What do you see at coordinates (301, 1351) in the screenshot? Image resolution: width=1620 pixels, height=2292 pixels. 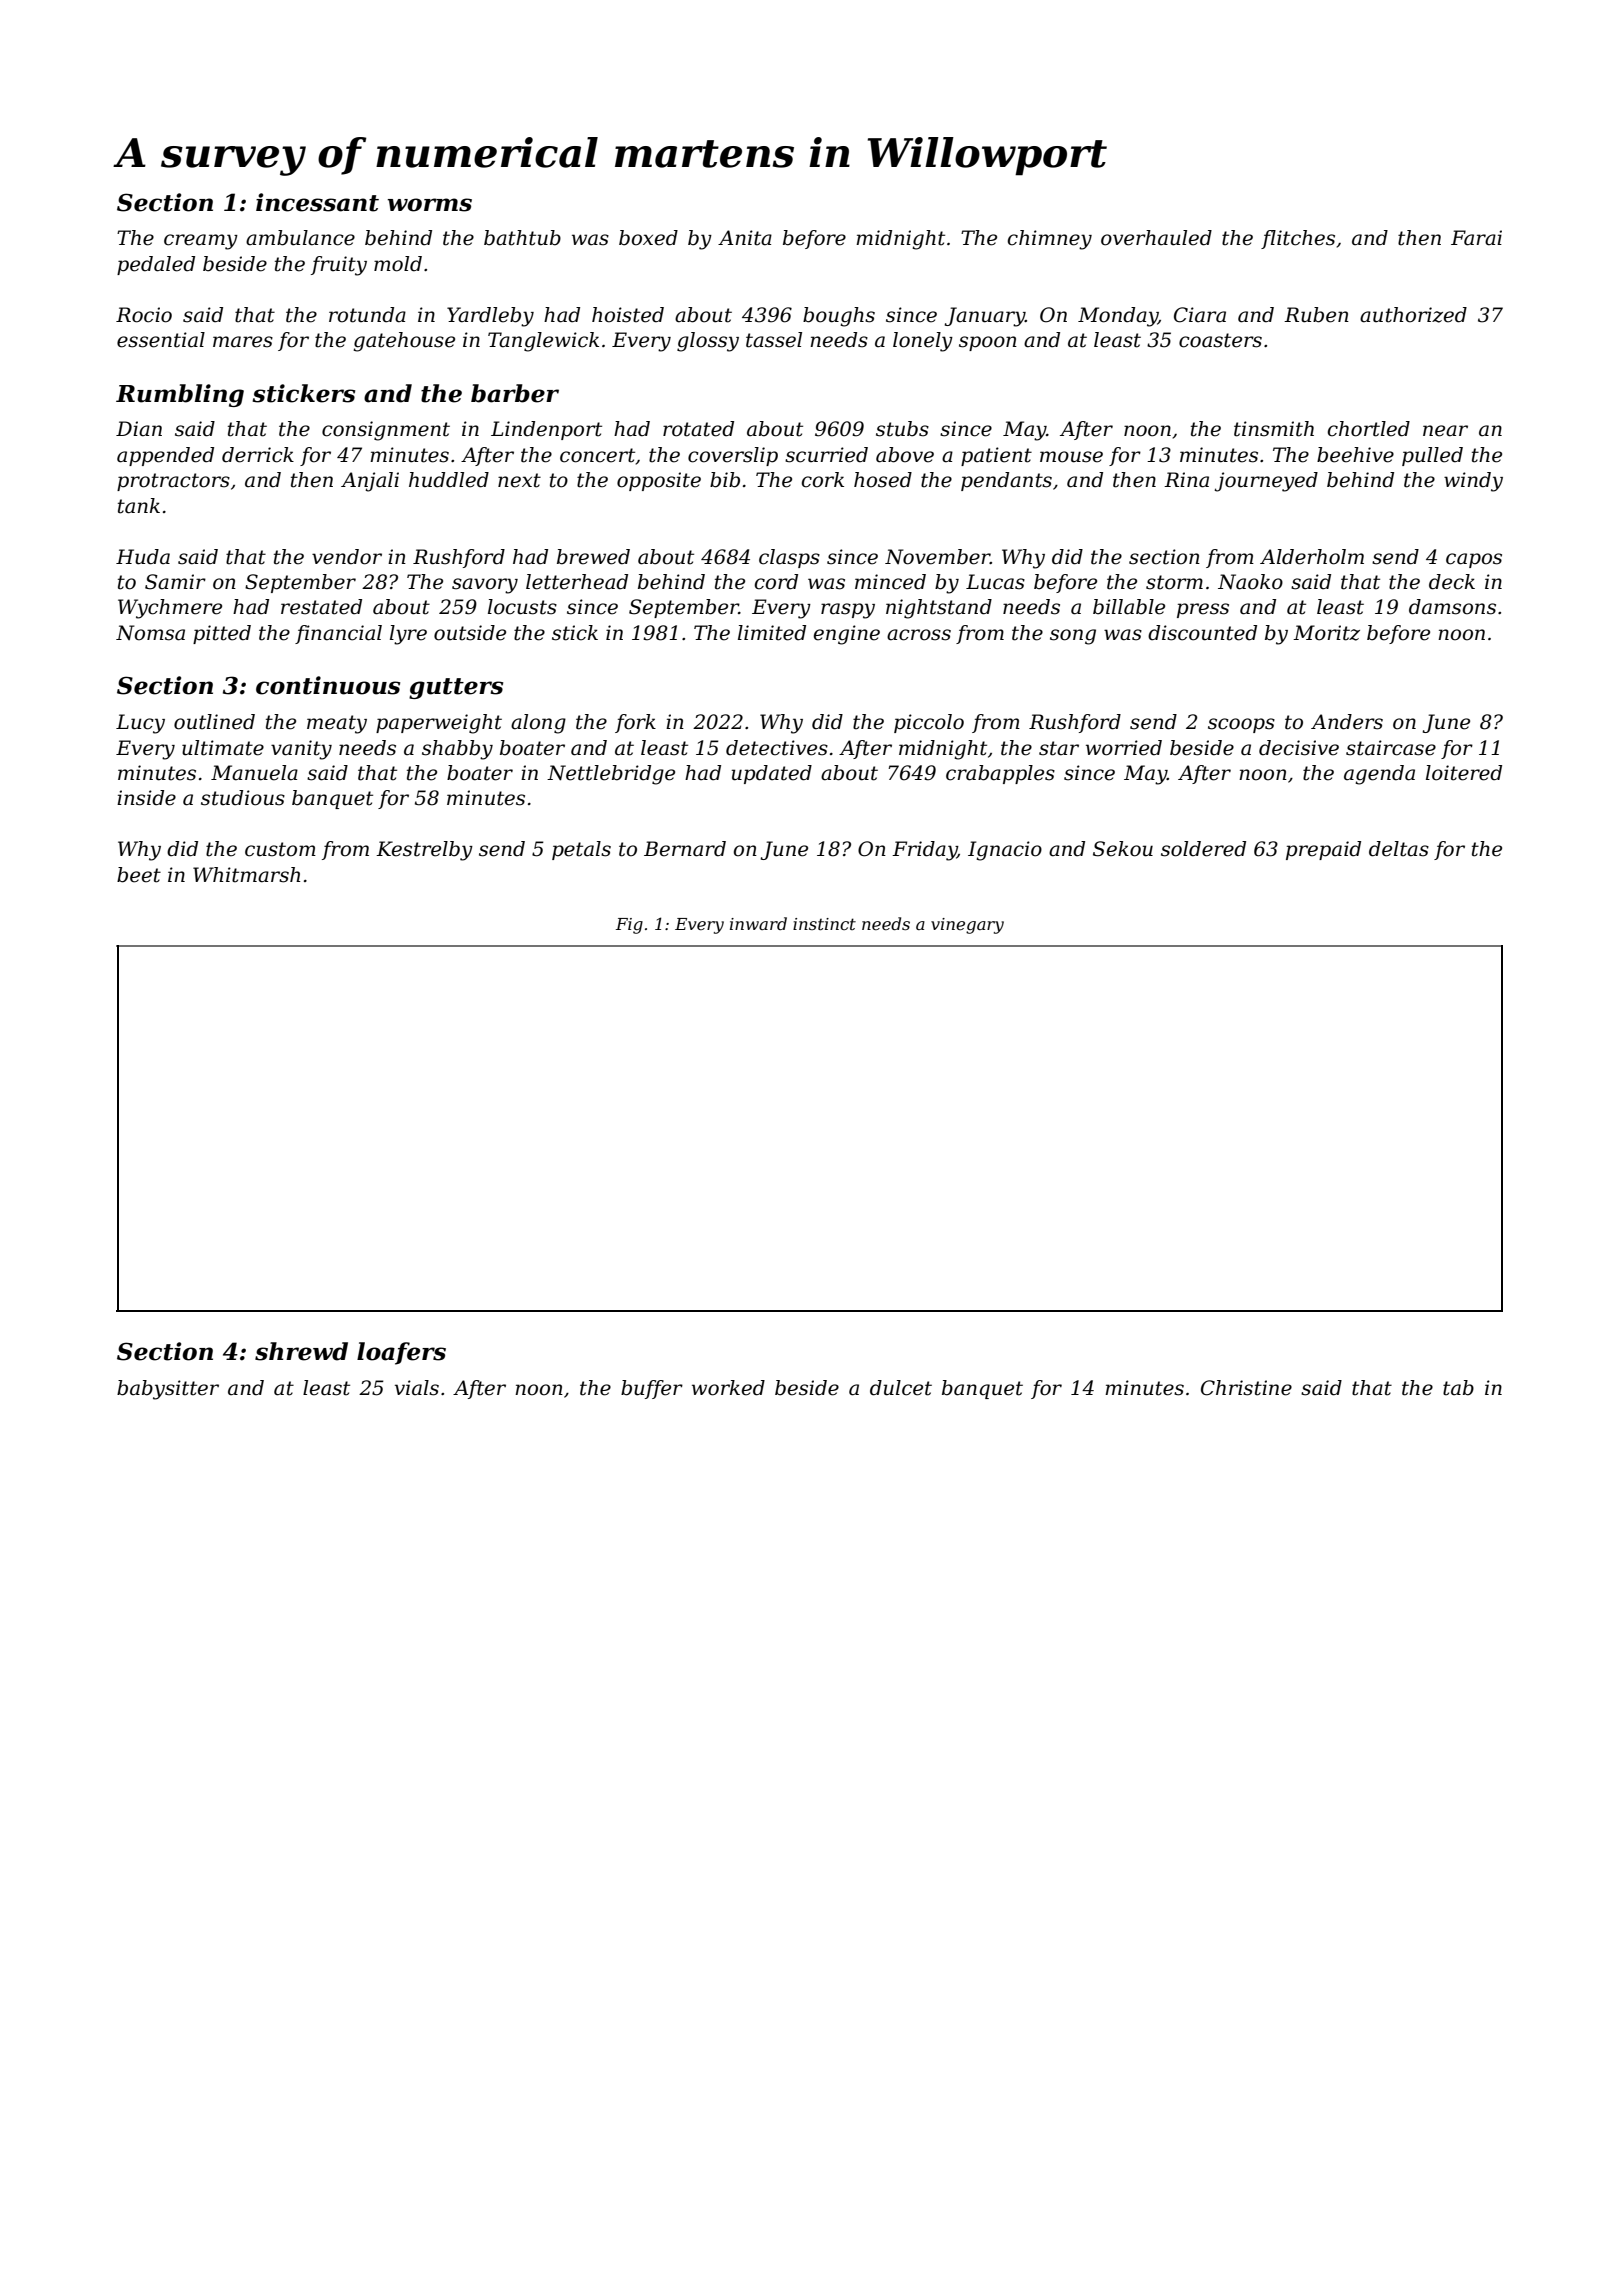 I see `shrewd` at bounding box center [301, 1351].
